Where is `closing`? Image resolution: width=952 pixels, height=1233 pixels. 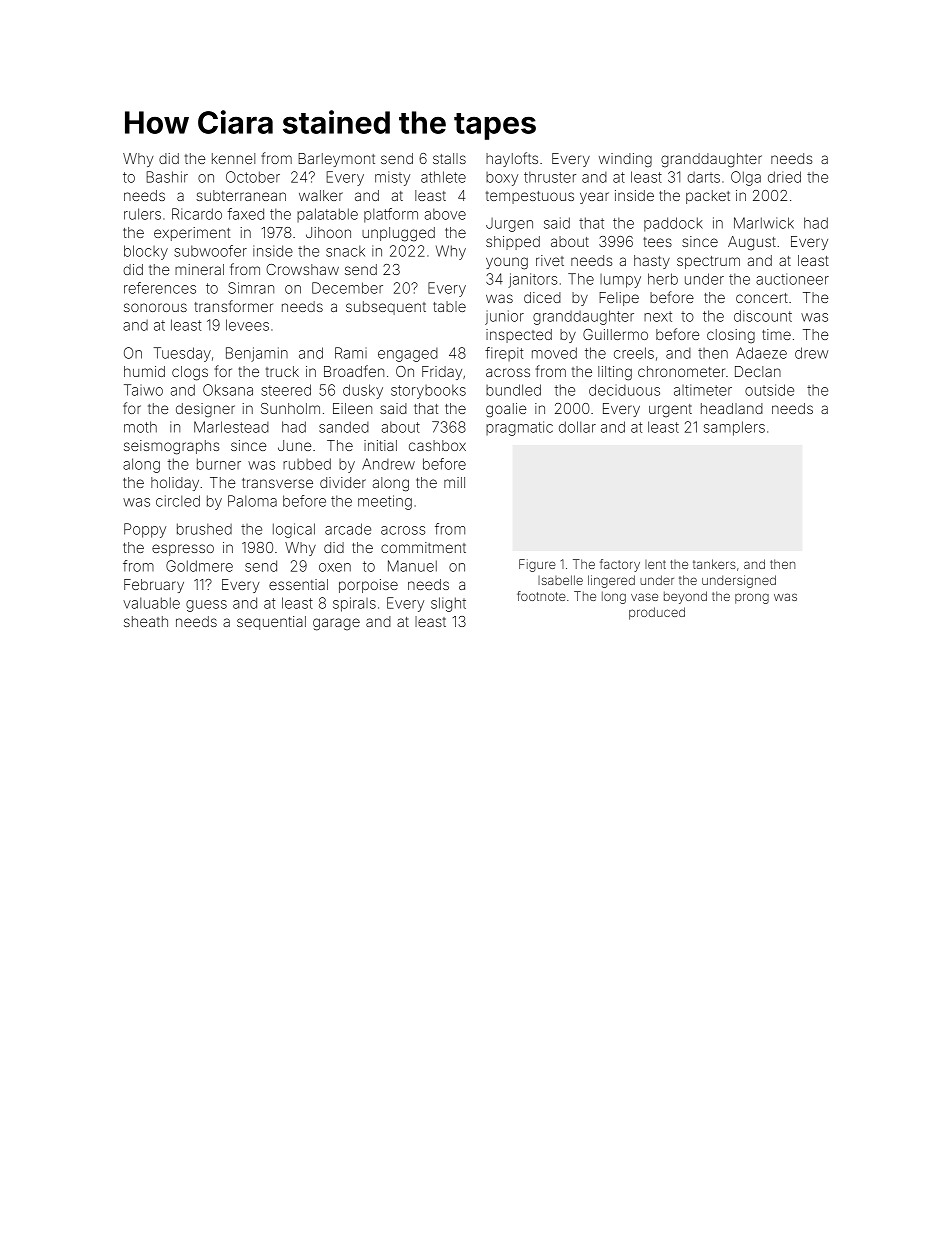
closing is located at coordinates (731, 336).
